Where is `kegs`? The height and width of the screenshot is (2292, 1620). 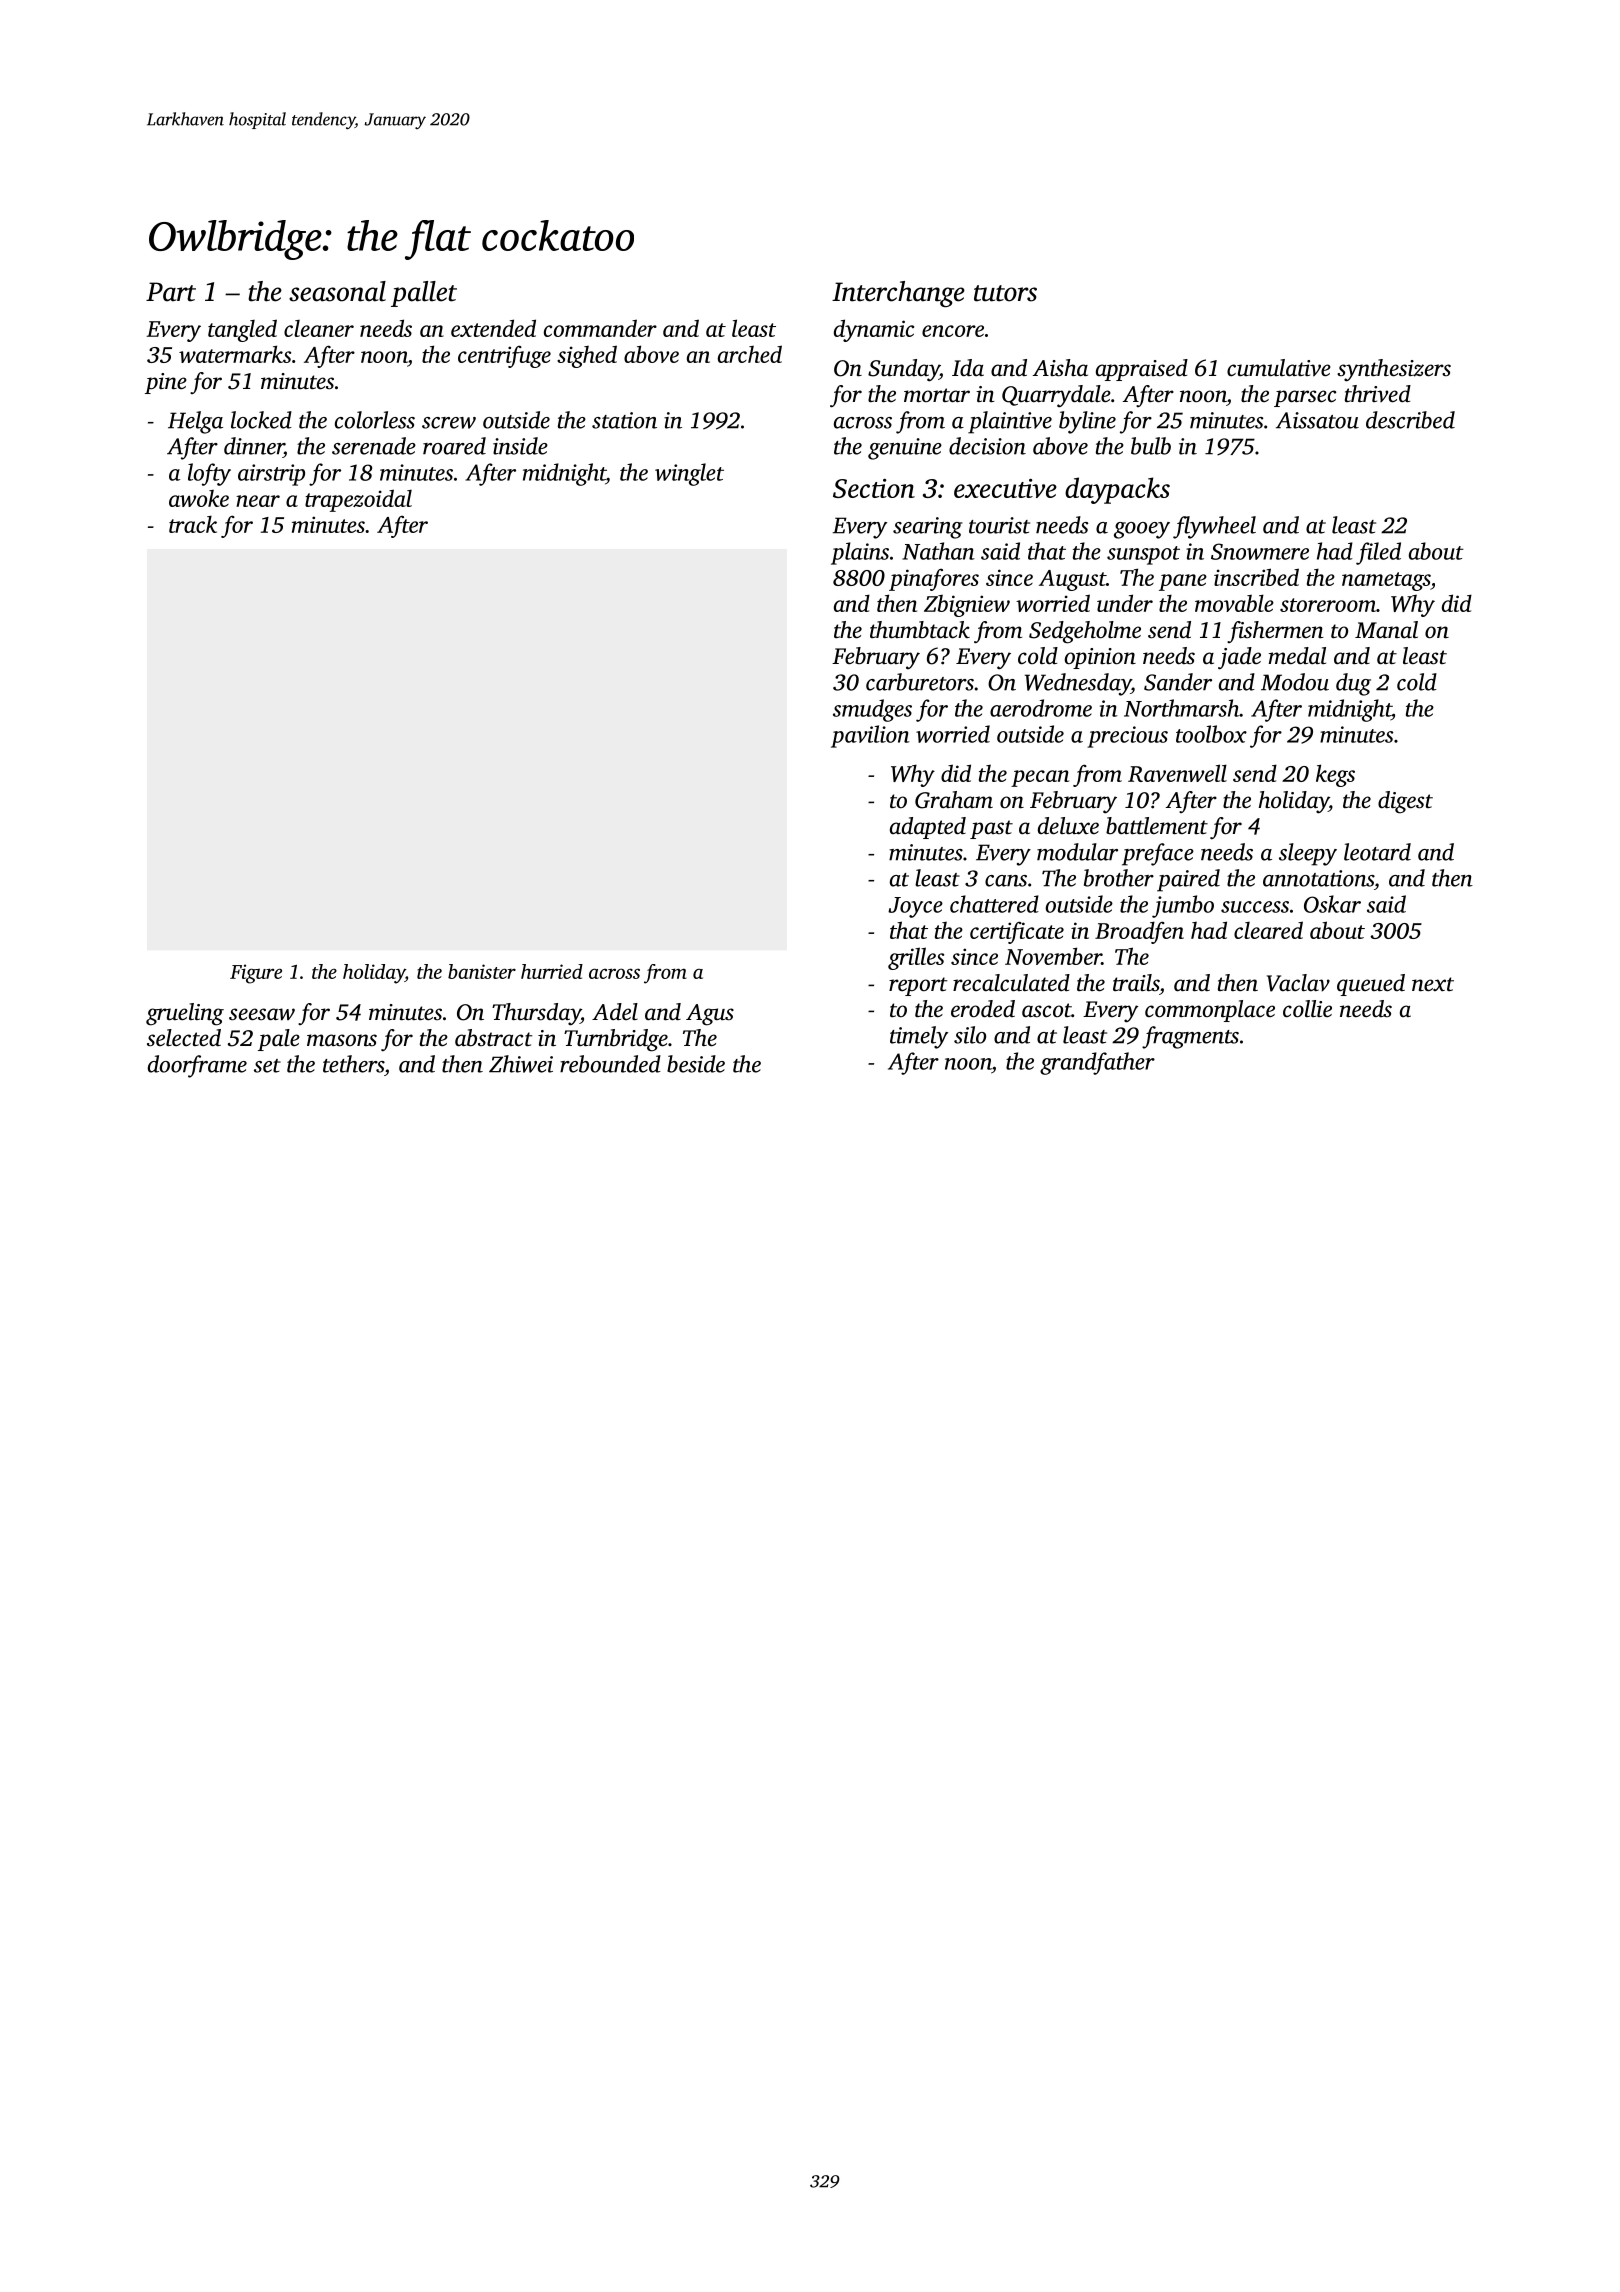 kegs is located at coordinates (1335, 775).
